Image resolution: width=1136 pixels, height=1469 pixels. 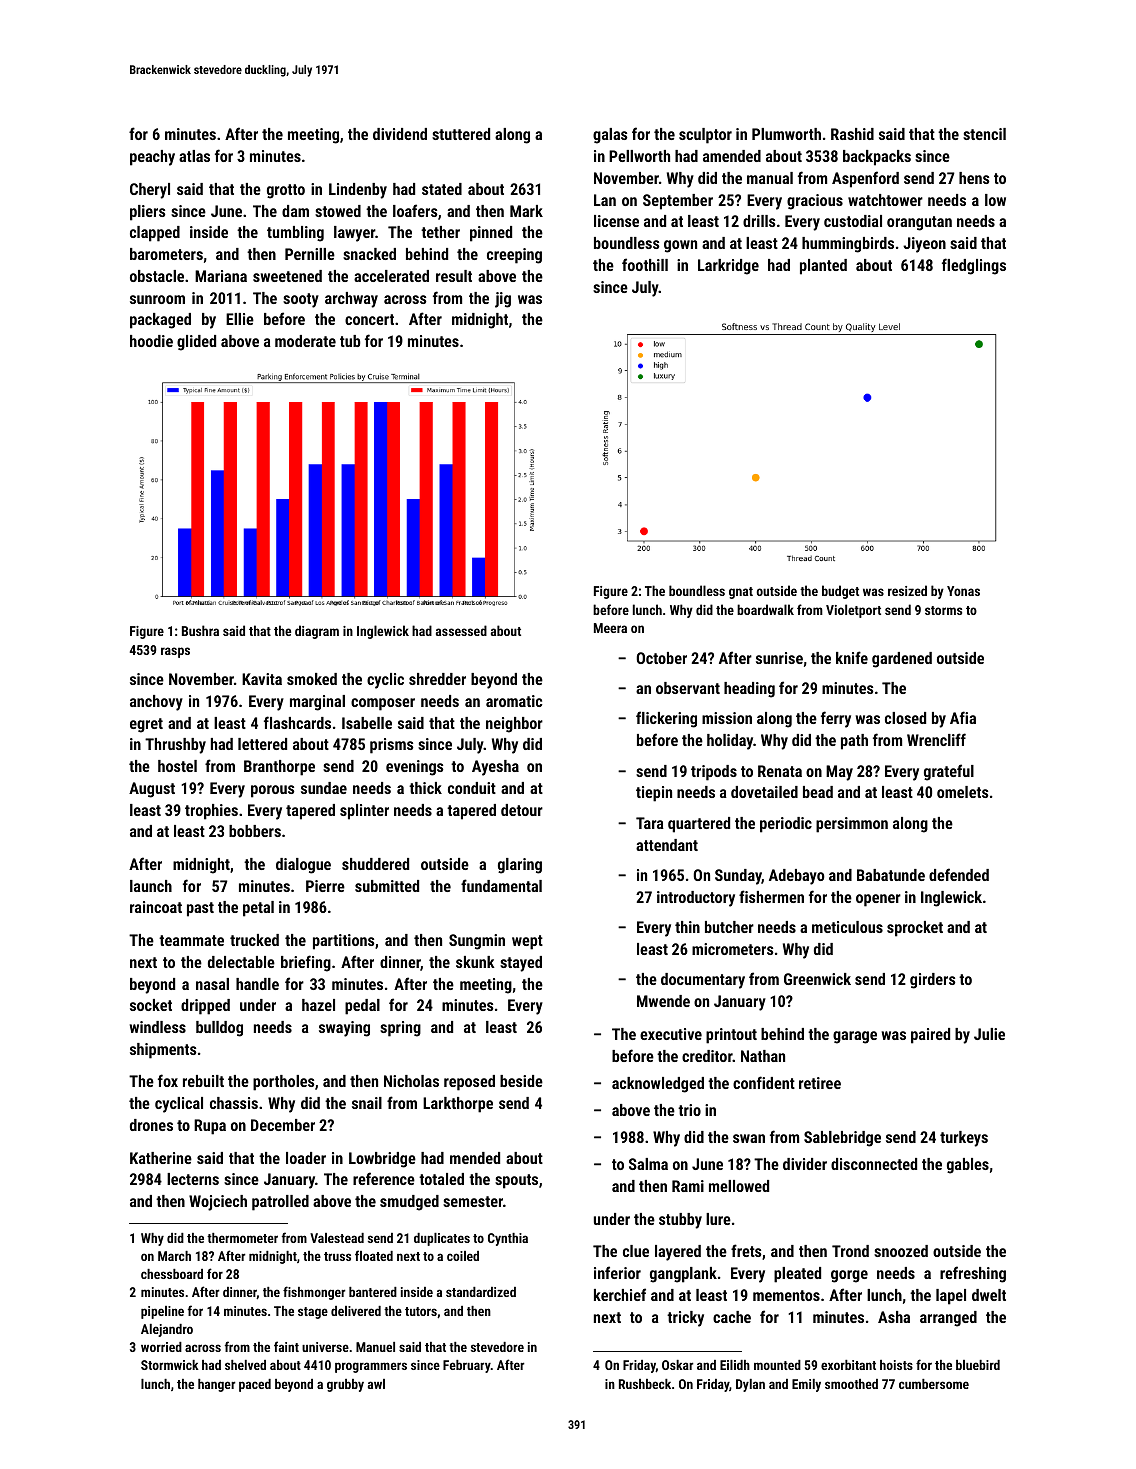 What do you see at coordinates (852, 134) in the document?
I see `Rashid` at bounding box center [852, 134].
